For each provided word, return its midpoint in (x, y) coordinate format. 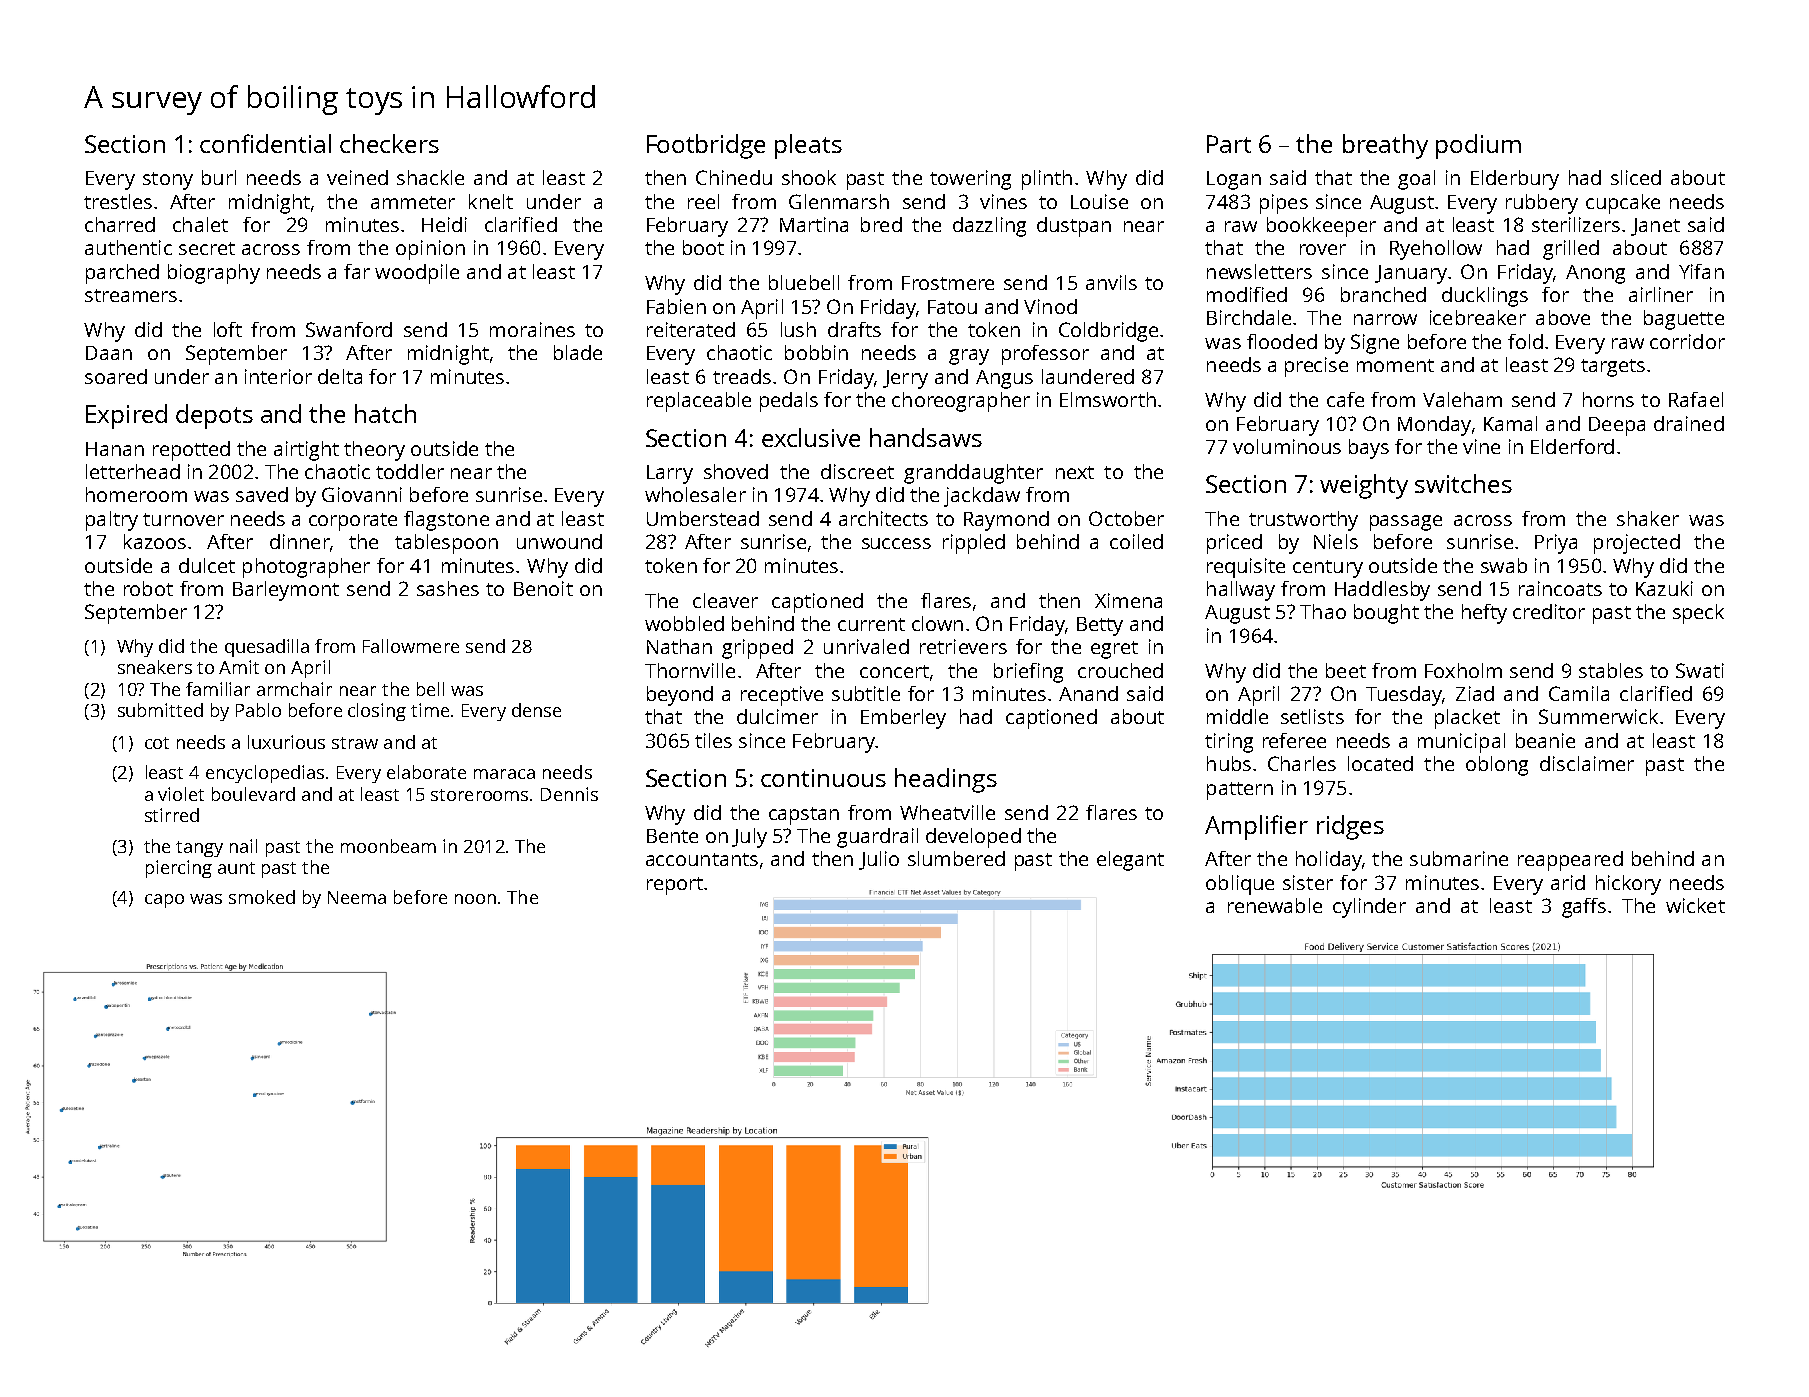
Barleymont (286, 591)
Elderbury (1515, 180)
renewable (1275, 905)
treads (742, 376)
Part (1229, 144)
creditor (1549, 611)
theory (374, 451)
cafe (1345, 399)
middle (1237, 716)
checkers (389, 143)
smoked (262, 897)
